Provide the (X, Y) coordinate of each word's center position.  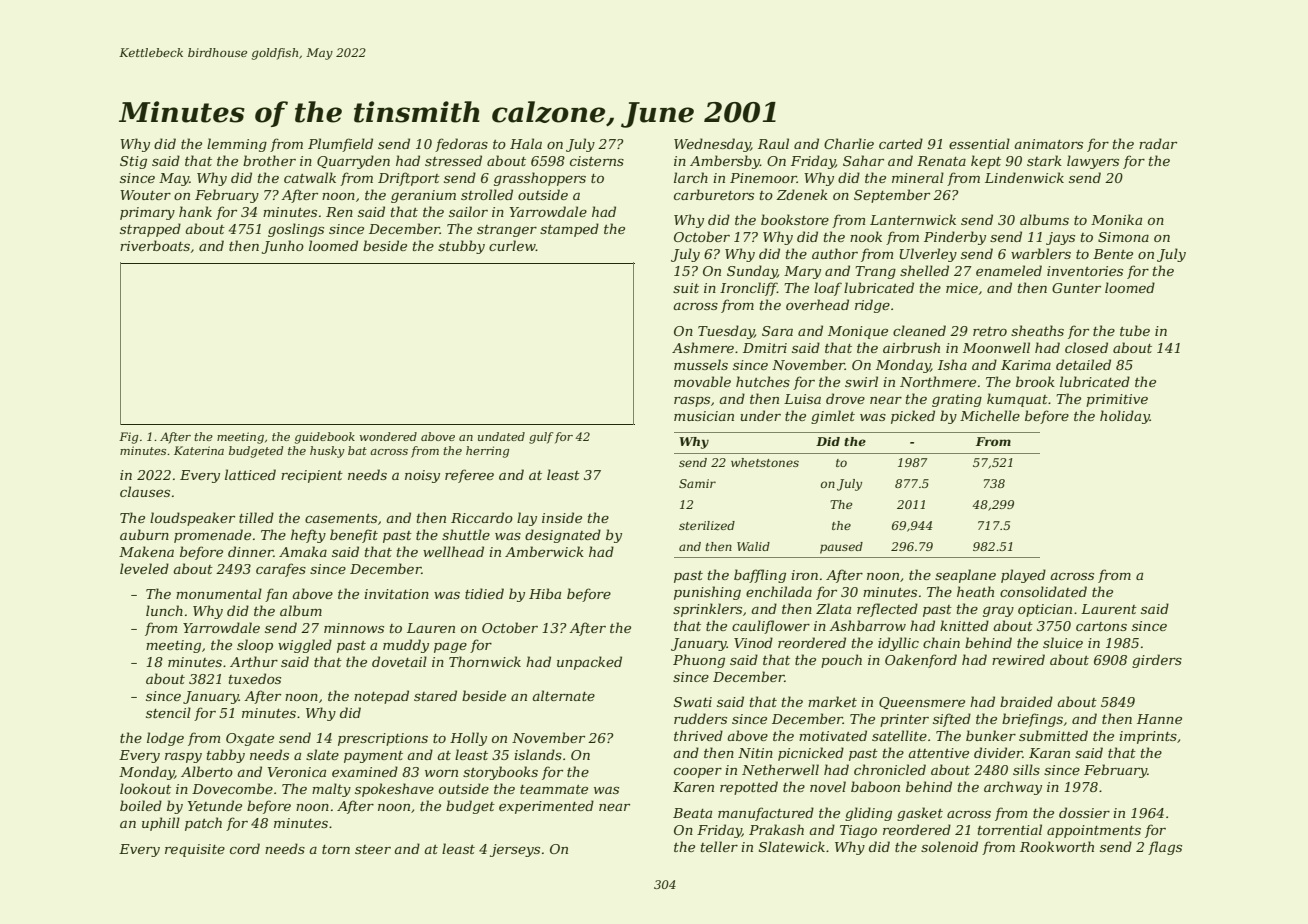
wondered (388, 436)
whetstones (765, 462)
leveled (144, 568)
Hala (526, 143)
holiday (1125, 417)
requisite (195, 850)
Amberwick (544, 551)
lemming (237, 145)
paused (841, 548)
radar (1158, 143)
